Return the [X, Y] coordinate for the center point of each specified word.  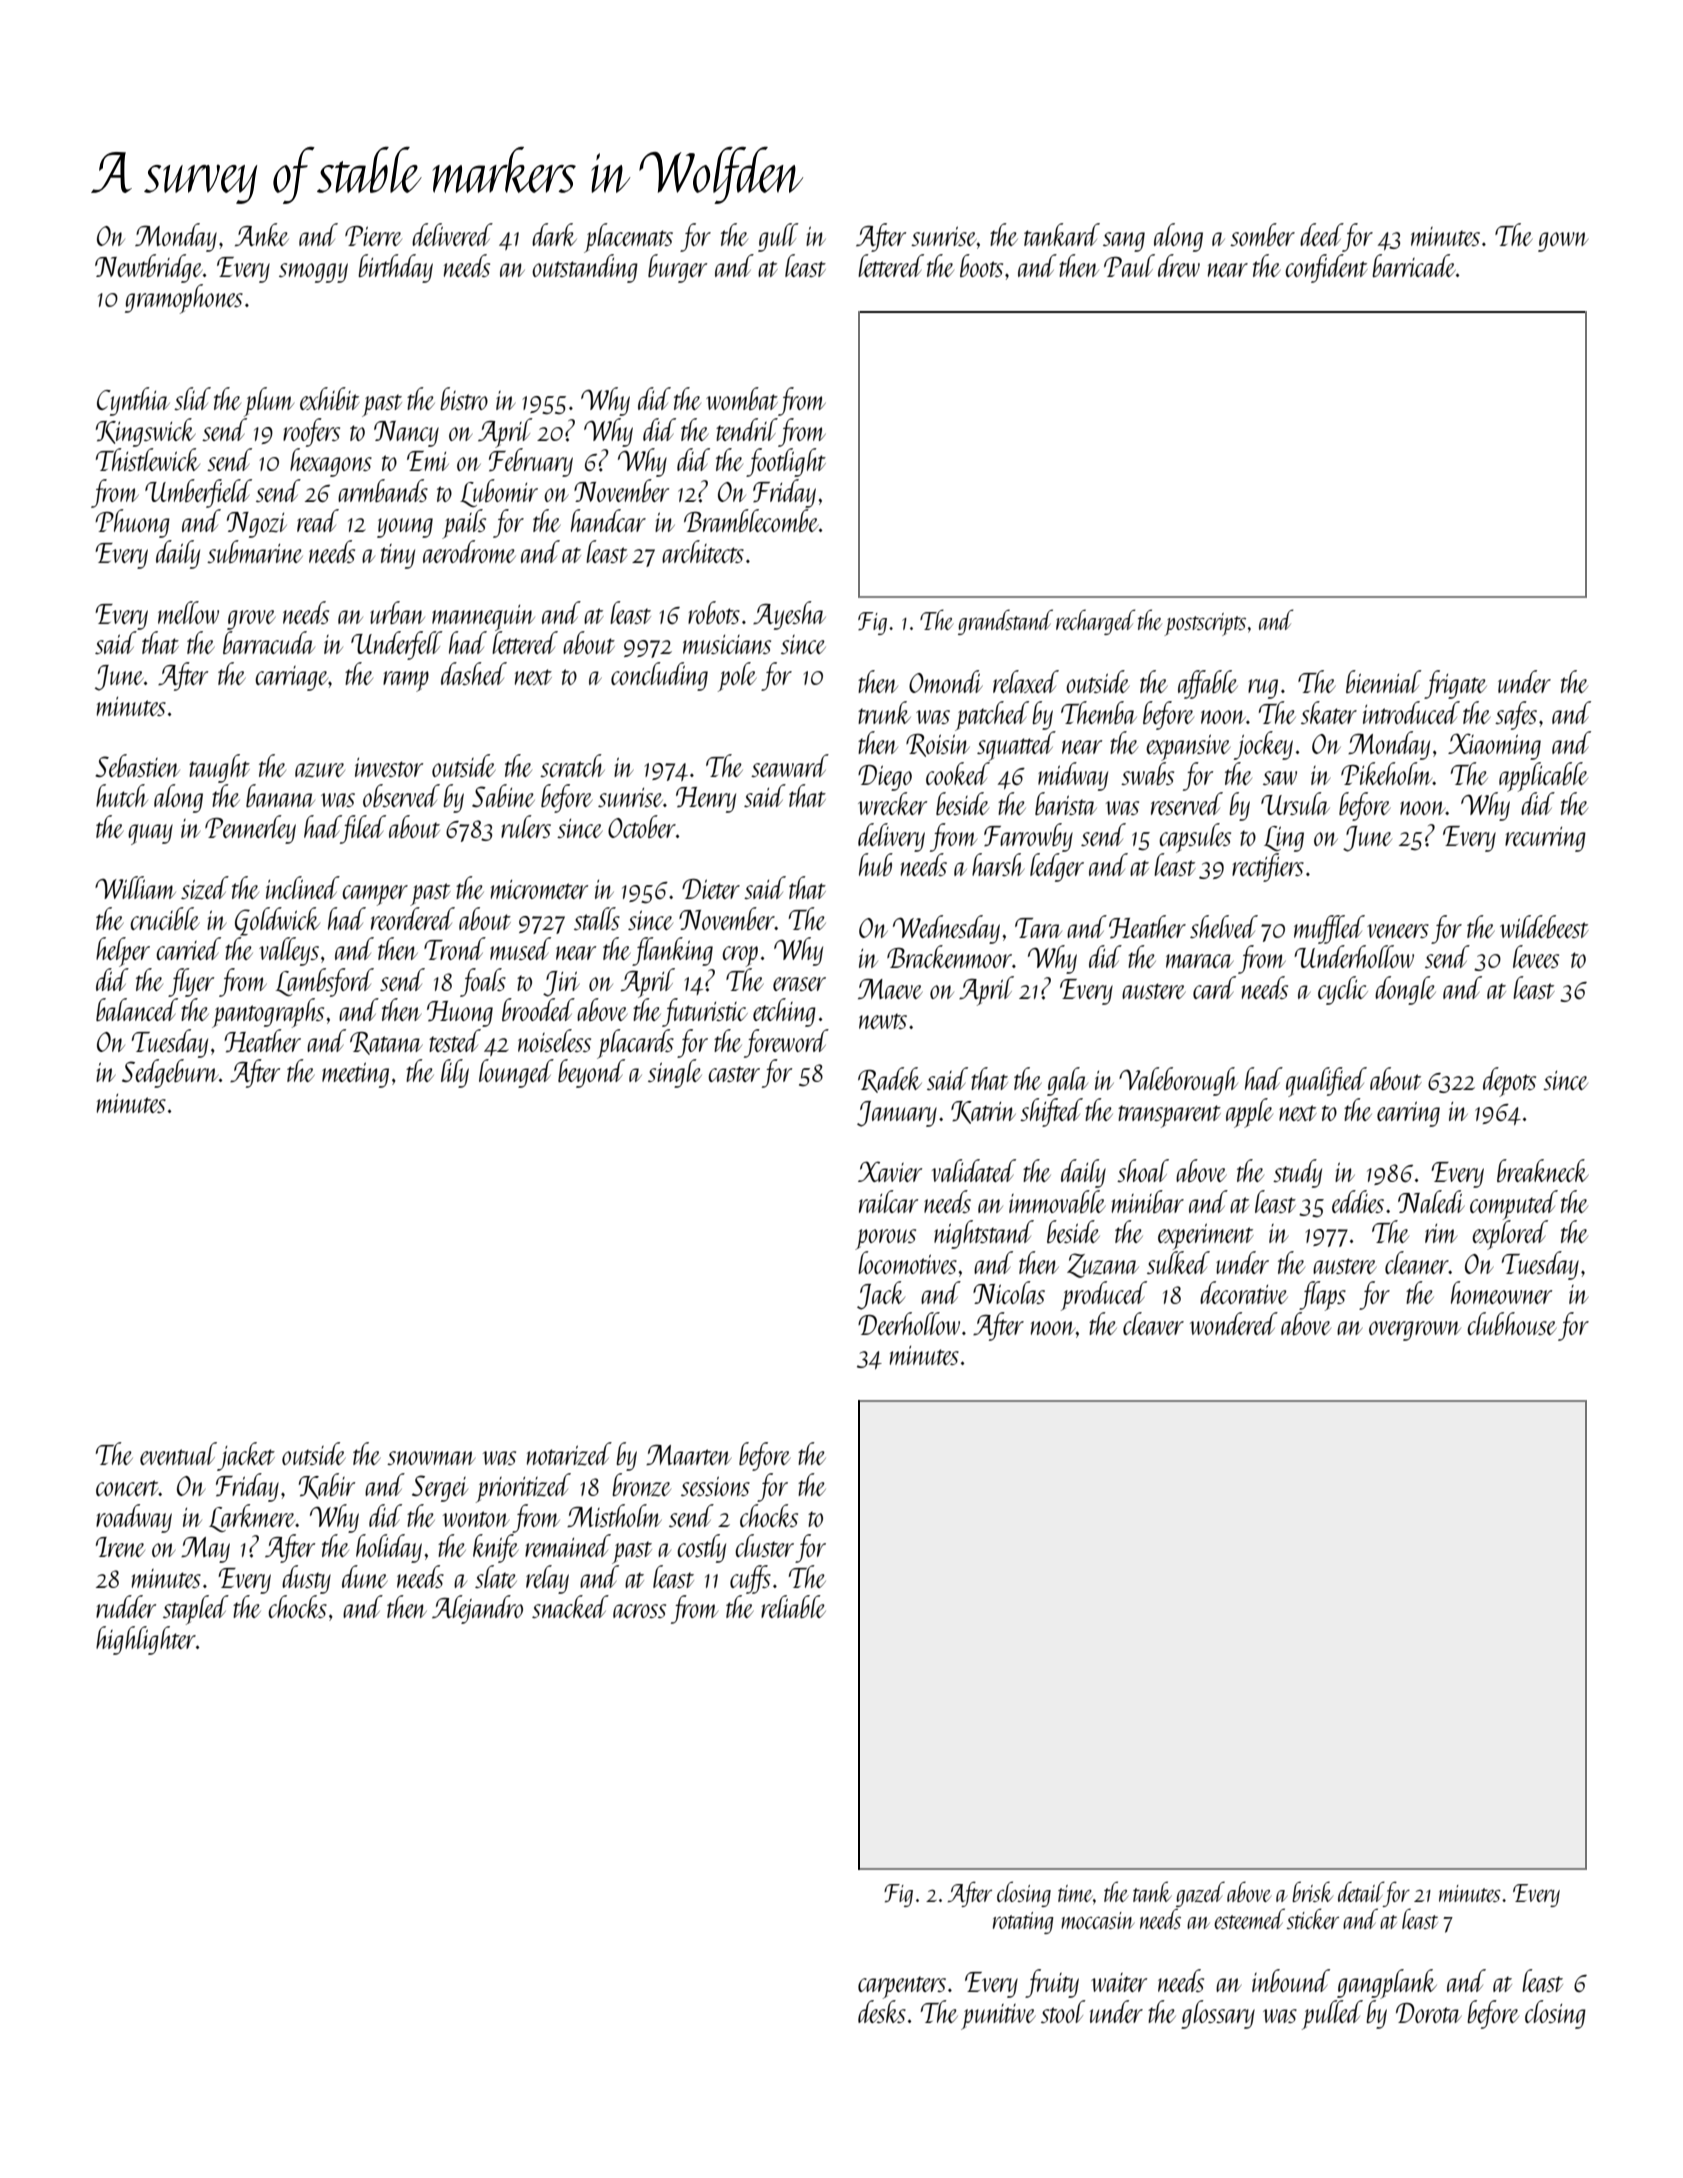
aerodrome [469, 551]
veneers [1398, 931]
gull [778, 237]
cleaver [1153, 1323]
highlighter [146, 1640]
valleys [289, 951]
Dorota [1429, 2013]
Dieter [711, 889]
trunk [884, 712]
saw [1280, 778]
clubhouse [1512, 1323]
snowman [431, 1458]
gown [1563, 242]
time [1075, 1893]
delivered [452, 234]
